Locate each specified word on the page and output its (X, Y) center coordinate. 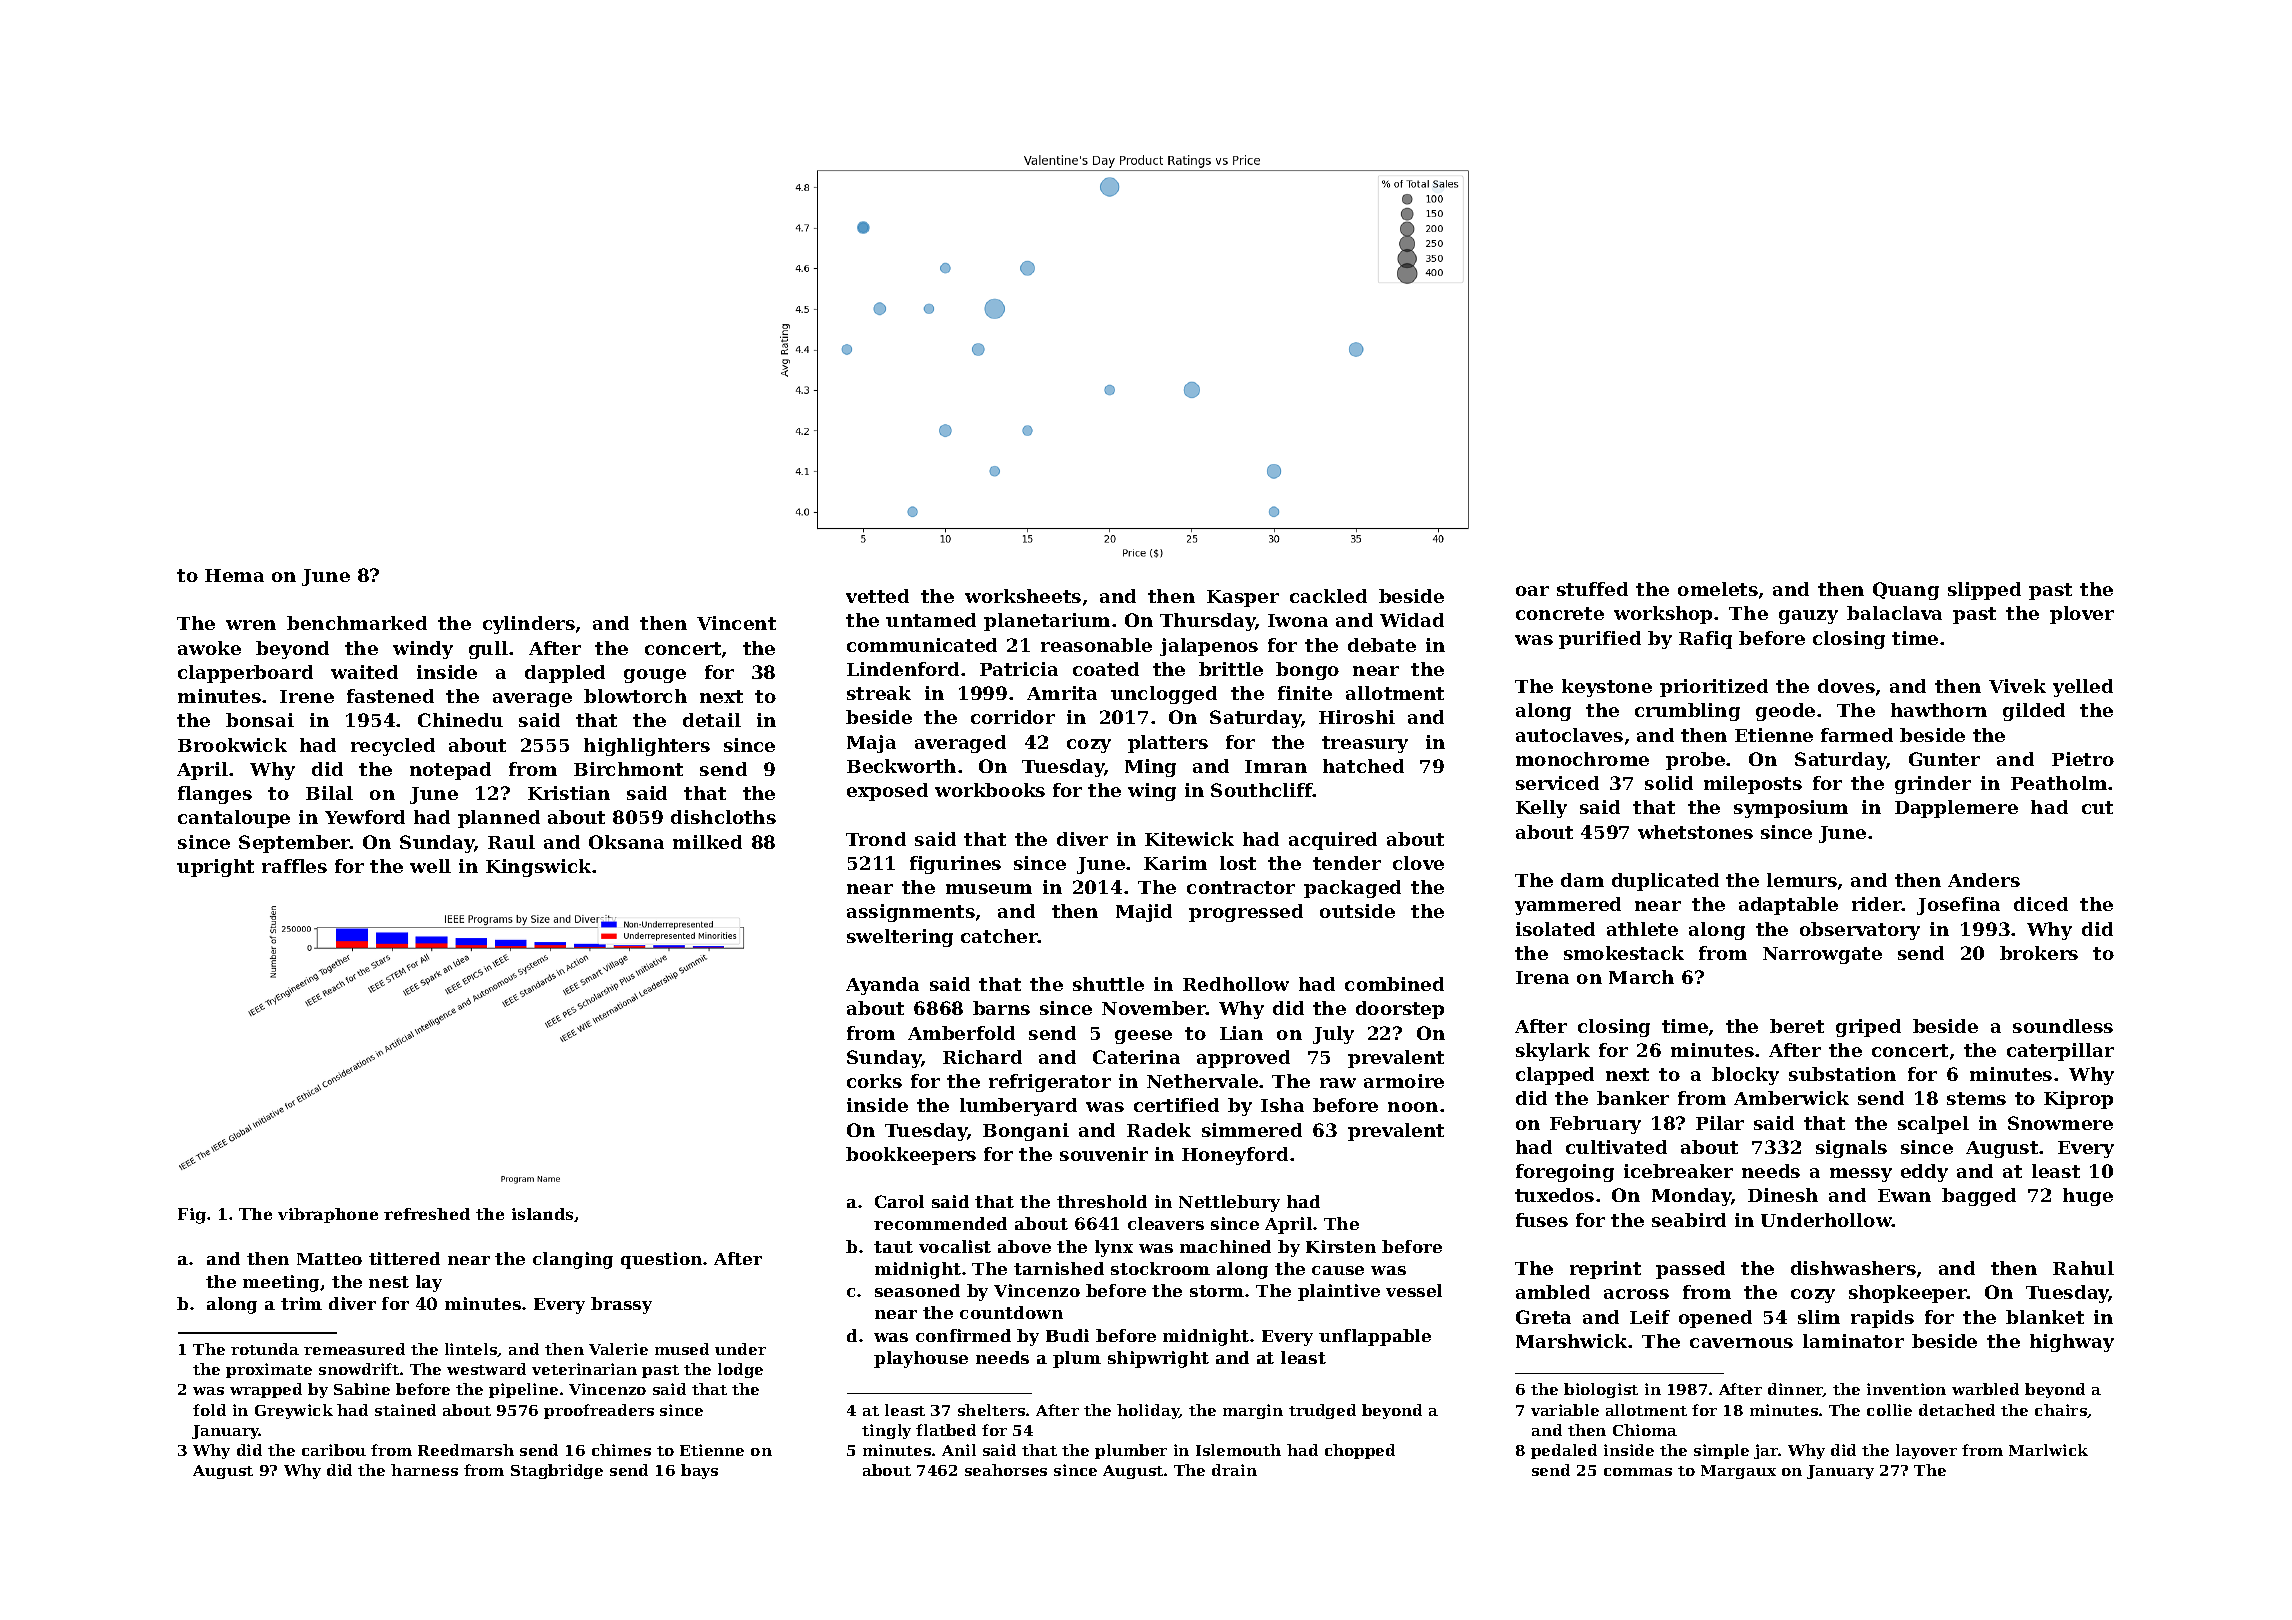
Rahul (2083, 1268)
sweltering (900, 938)
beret (1797, 1026)
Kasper (1243, 598)
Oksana (626, 842)
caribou (334, 1450)
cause (1338, 1270)
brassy (621, 1305)
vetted (877, 596)
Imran (1276, 766)
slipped (1984, 591)
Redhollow (1236, 984)
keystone (1607, 688)
